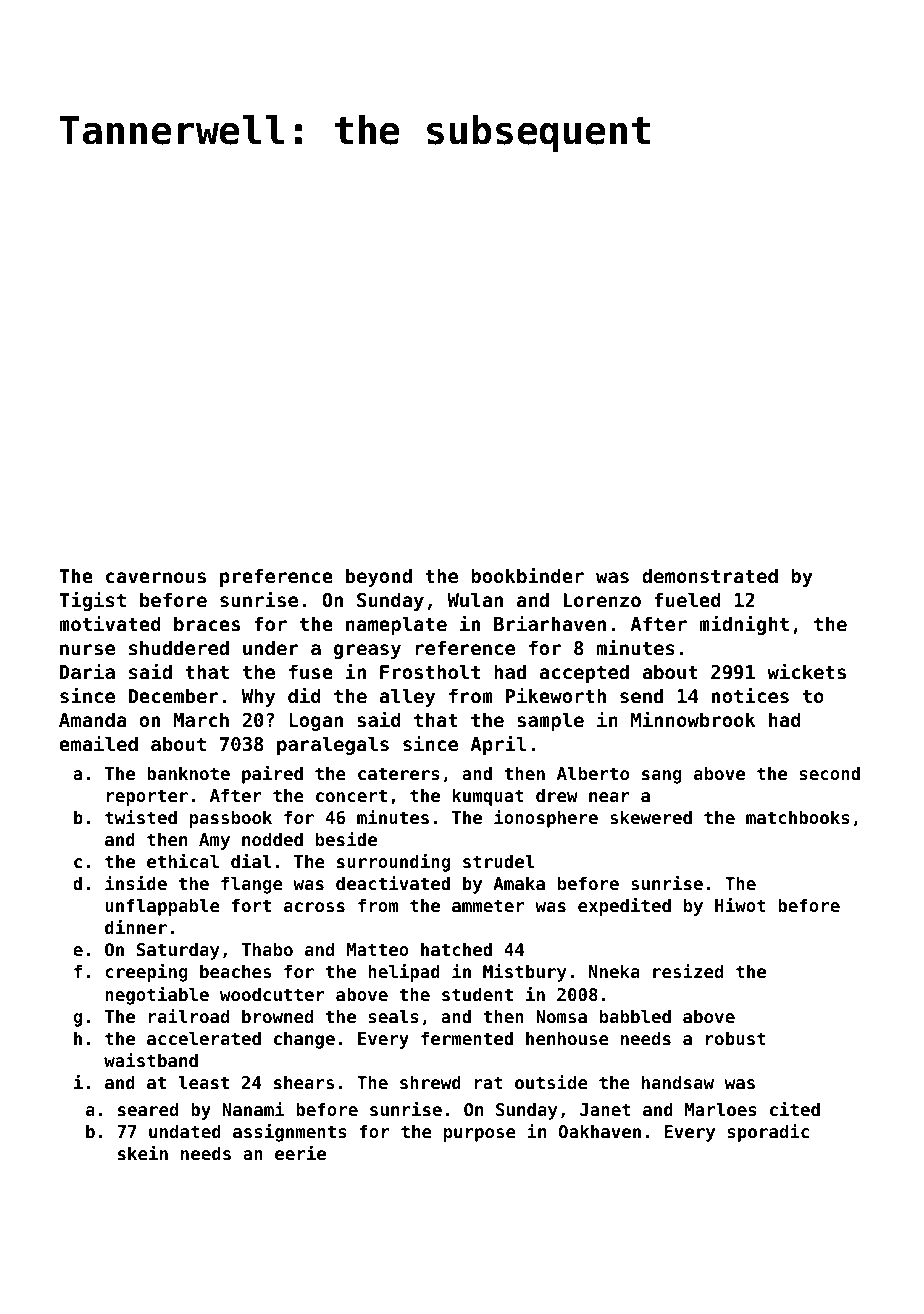  What do you see at coordinates (750, 695) in the page?
I see `notices` at bounding box center [750, 695].
